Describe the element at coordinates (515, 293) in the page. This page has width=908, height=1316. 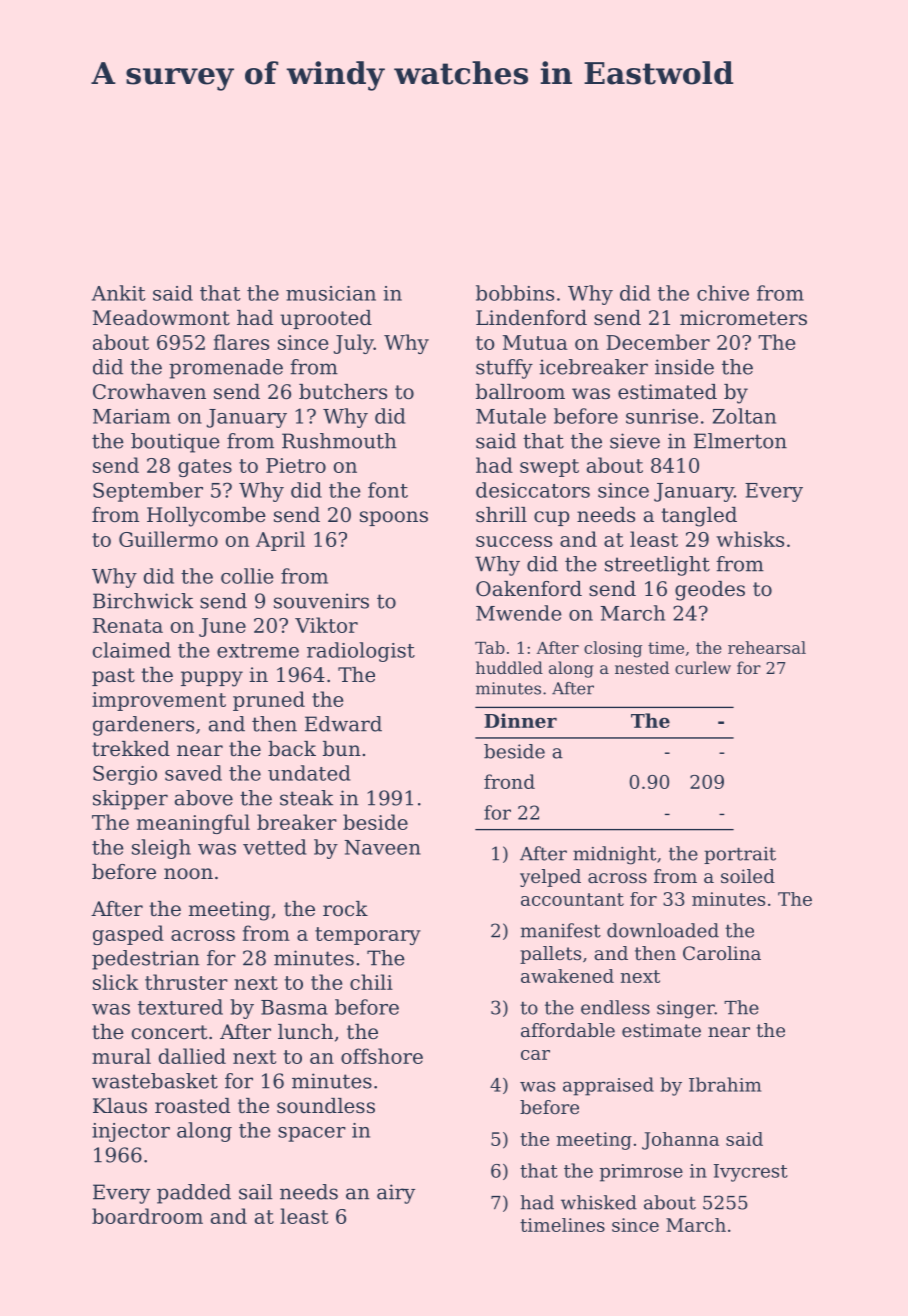
I see `bobbins` at that location.
